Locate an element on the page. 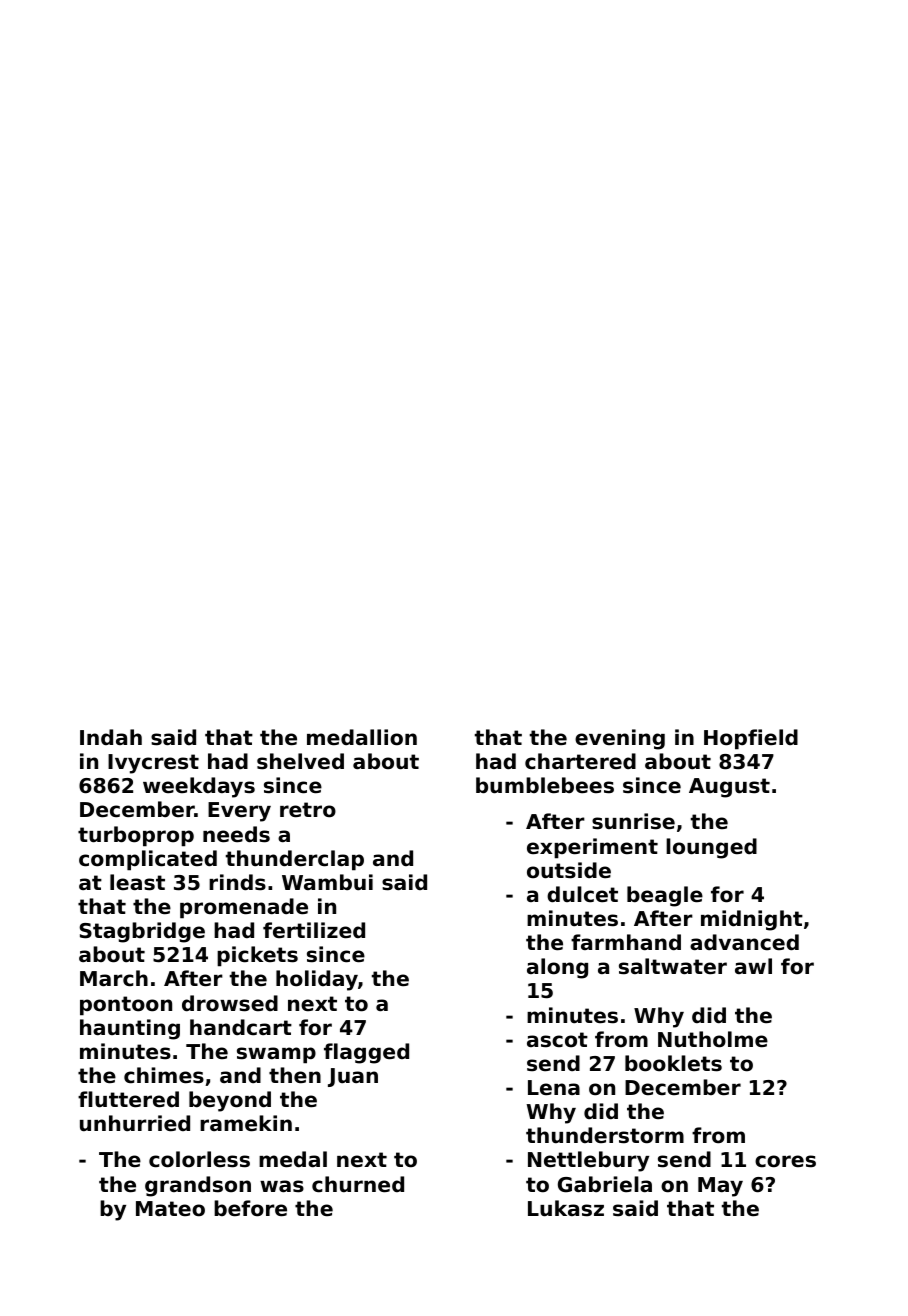 The width and height of the image is (908, 1316). Indah is located at coordinates (111, 737).
